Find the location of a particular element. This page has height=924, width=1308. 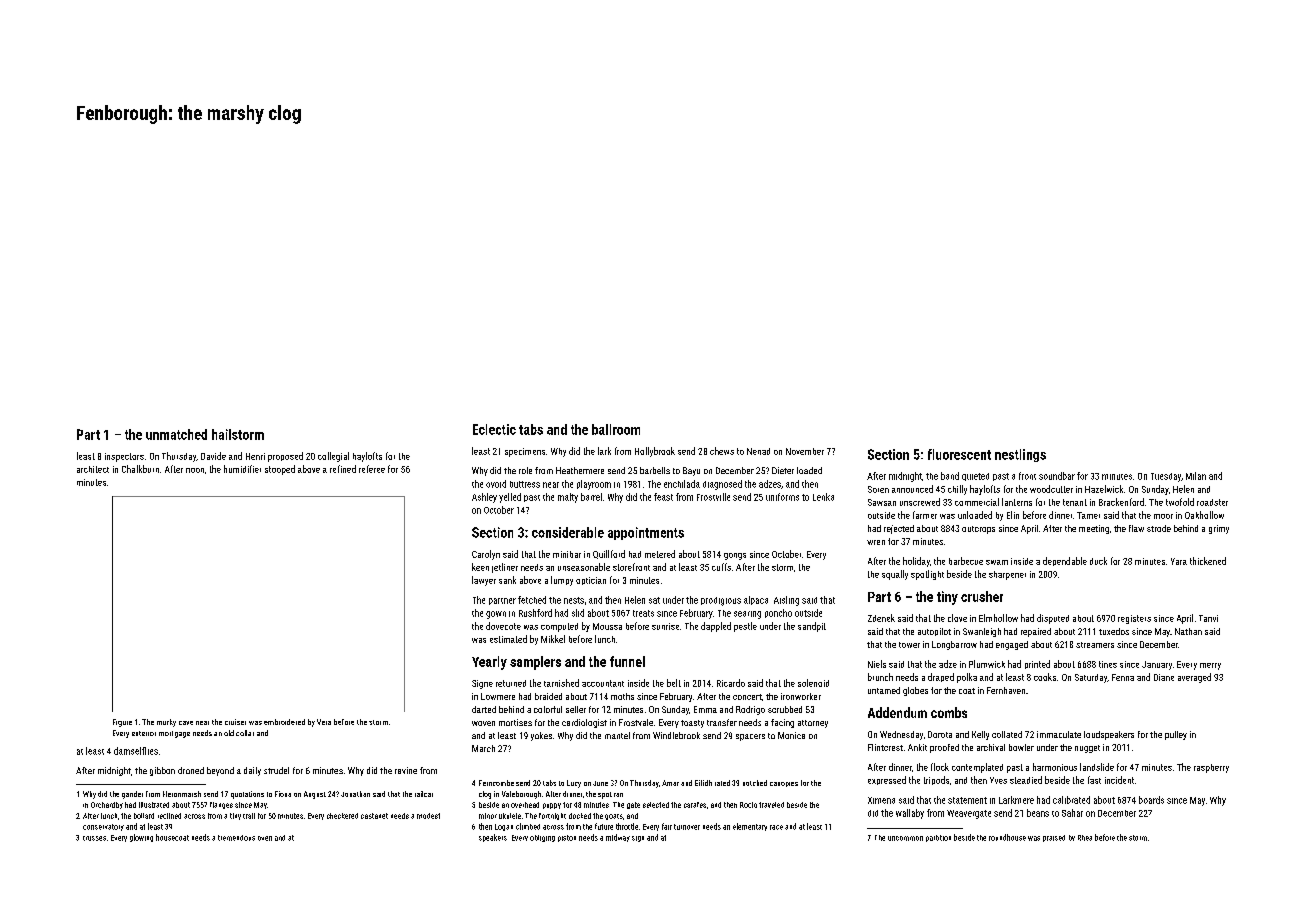

sandpit is located at coordinates (812, 627).
